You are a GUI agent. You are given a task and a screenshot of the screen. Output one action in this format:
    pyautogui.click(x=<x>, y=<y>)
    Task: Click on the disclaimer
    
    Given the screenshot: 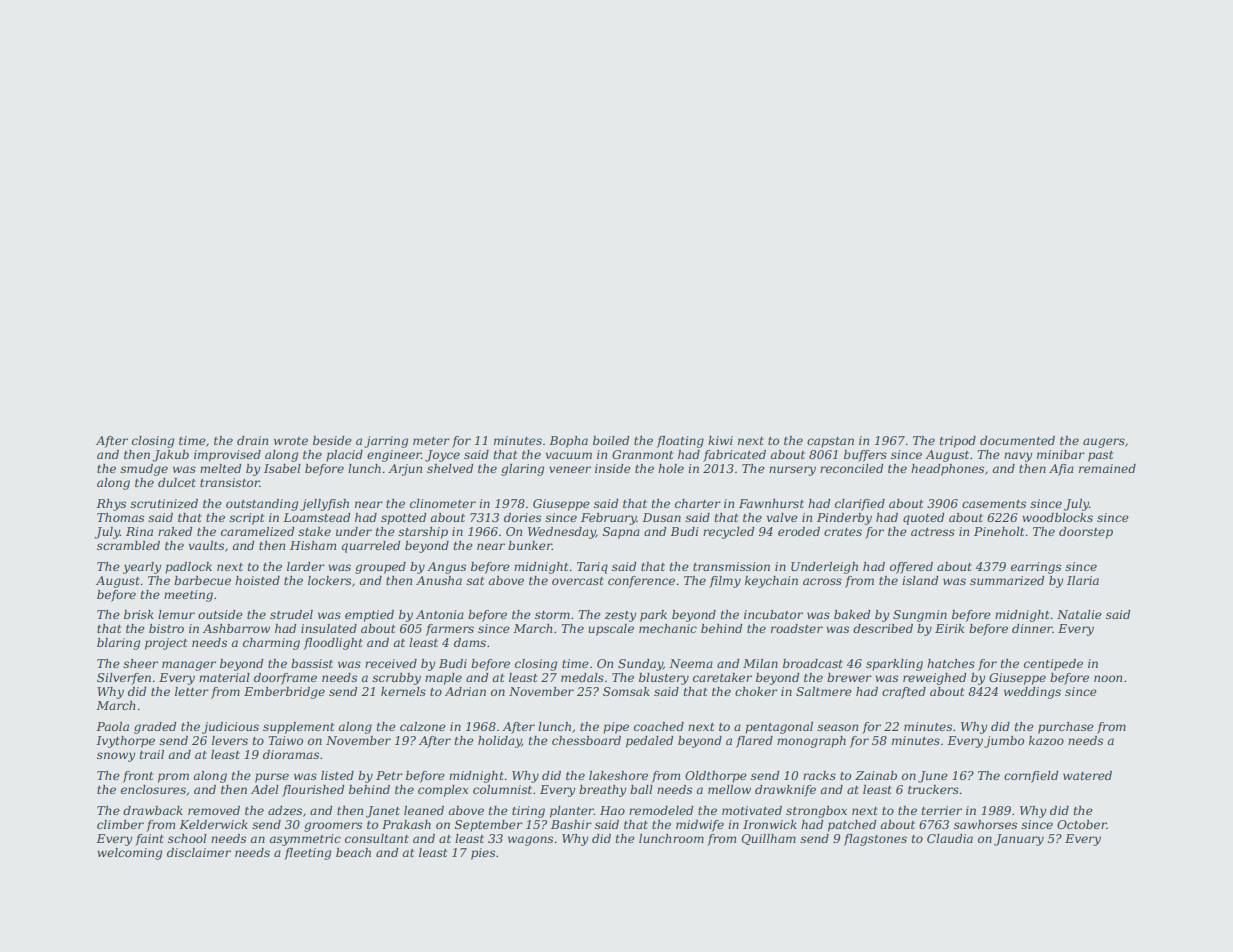 What is the action you would take?
    pyautogui.click(x=199, y=852)
